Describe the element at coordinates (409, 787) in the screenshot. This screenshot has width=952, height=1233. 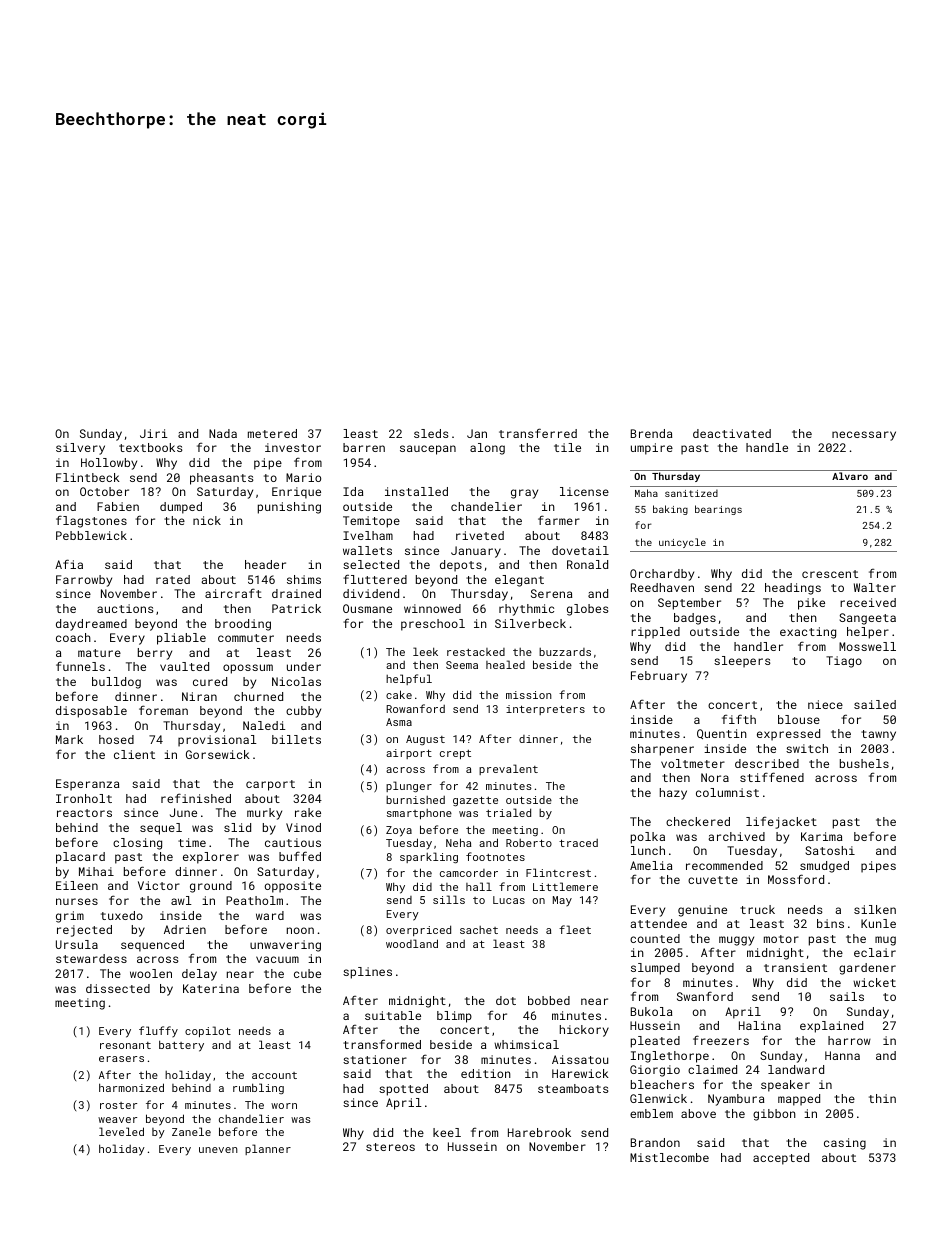
I see `plunger` at that location.
